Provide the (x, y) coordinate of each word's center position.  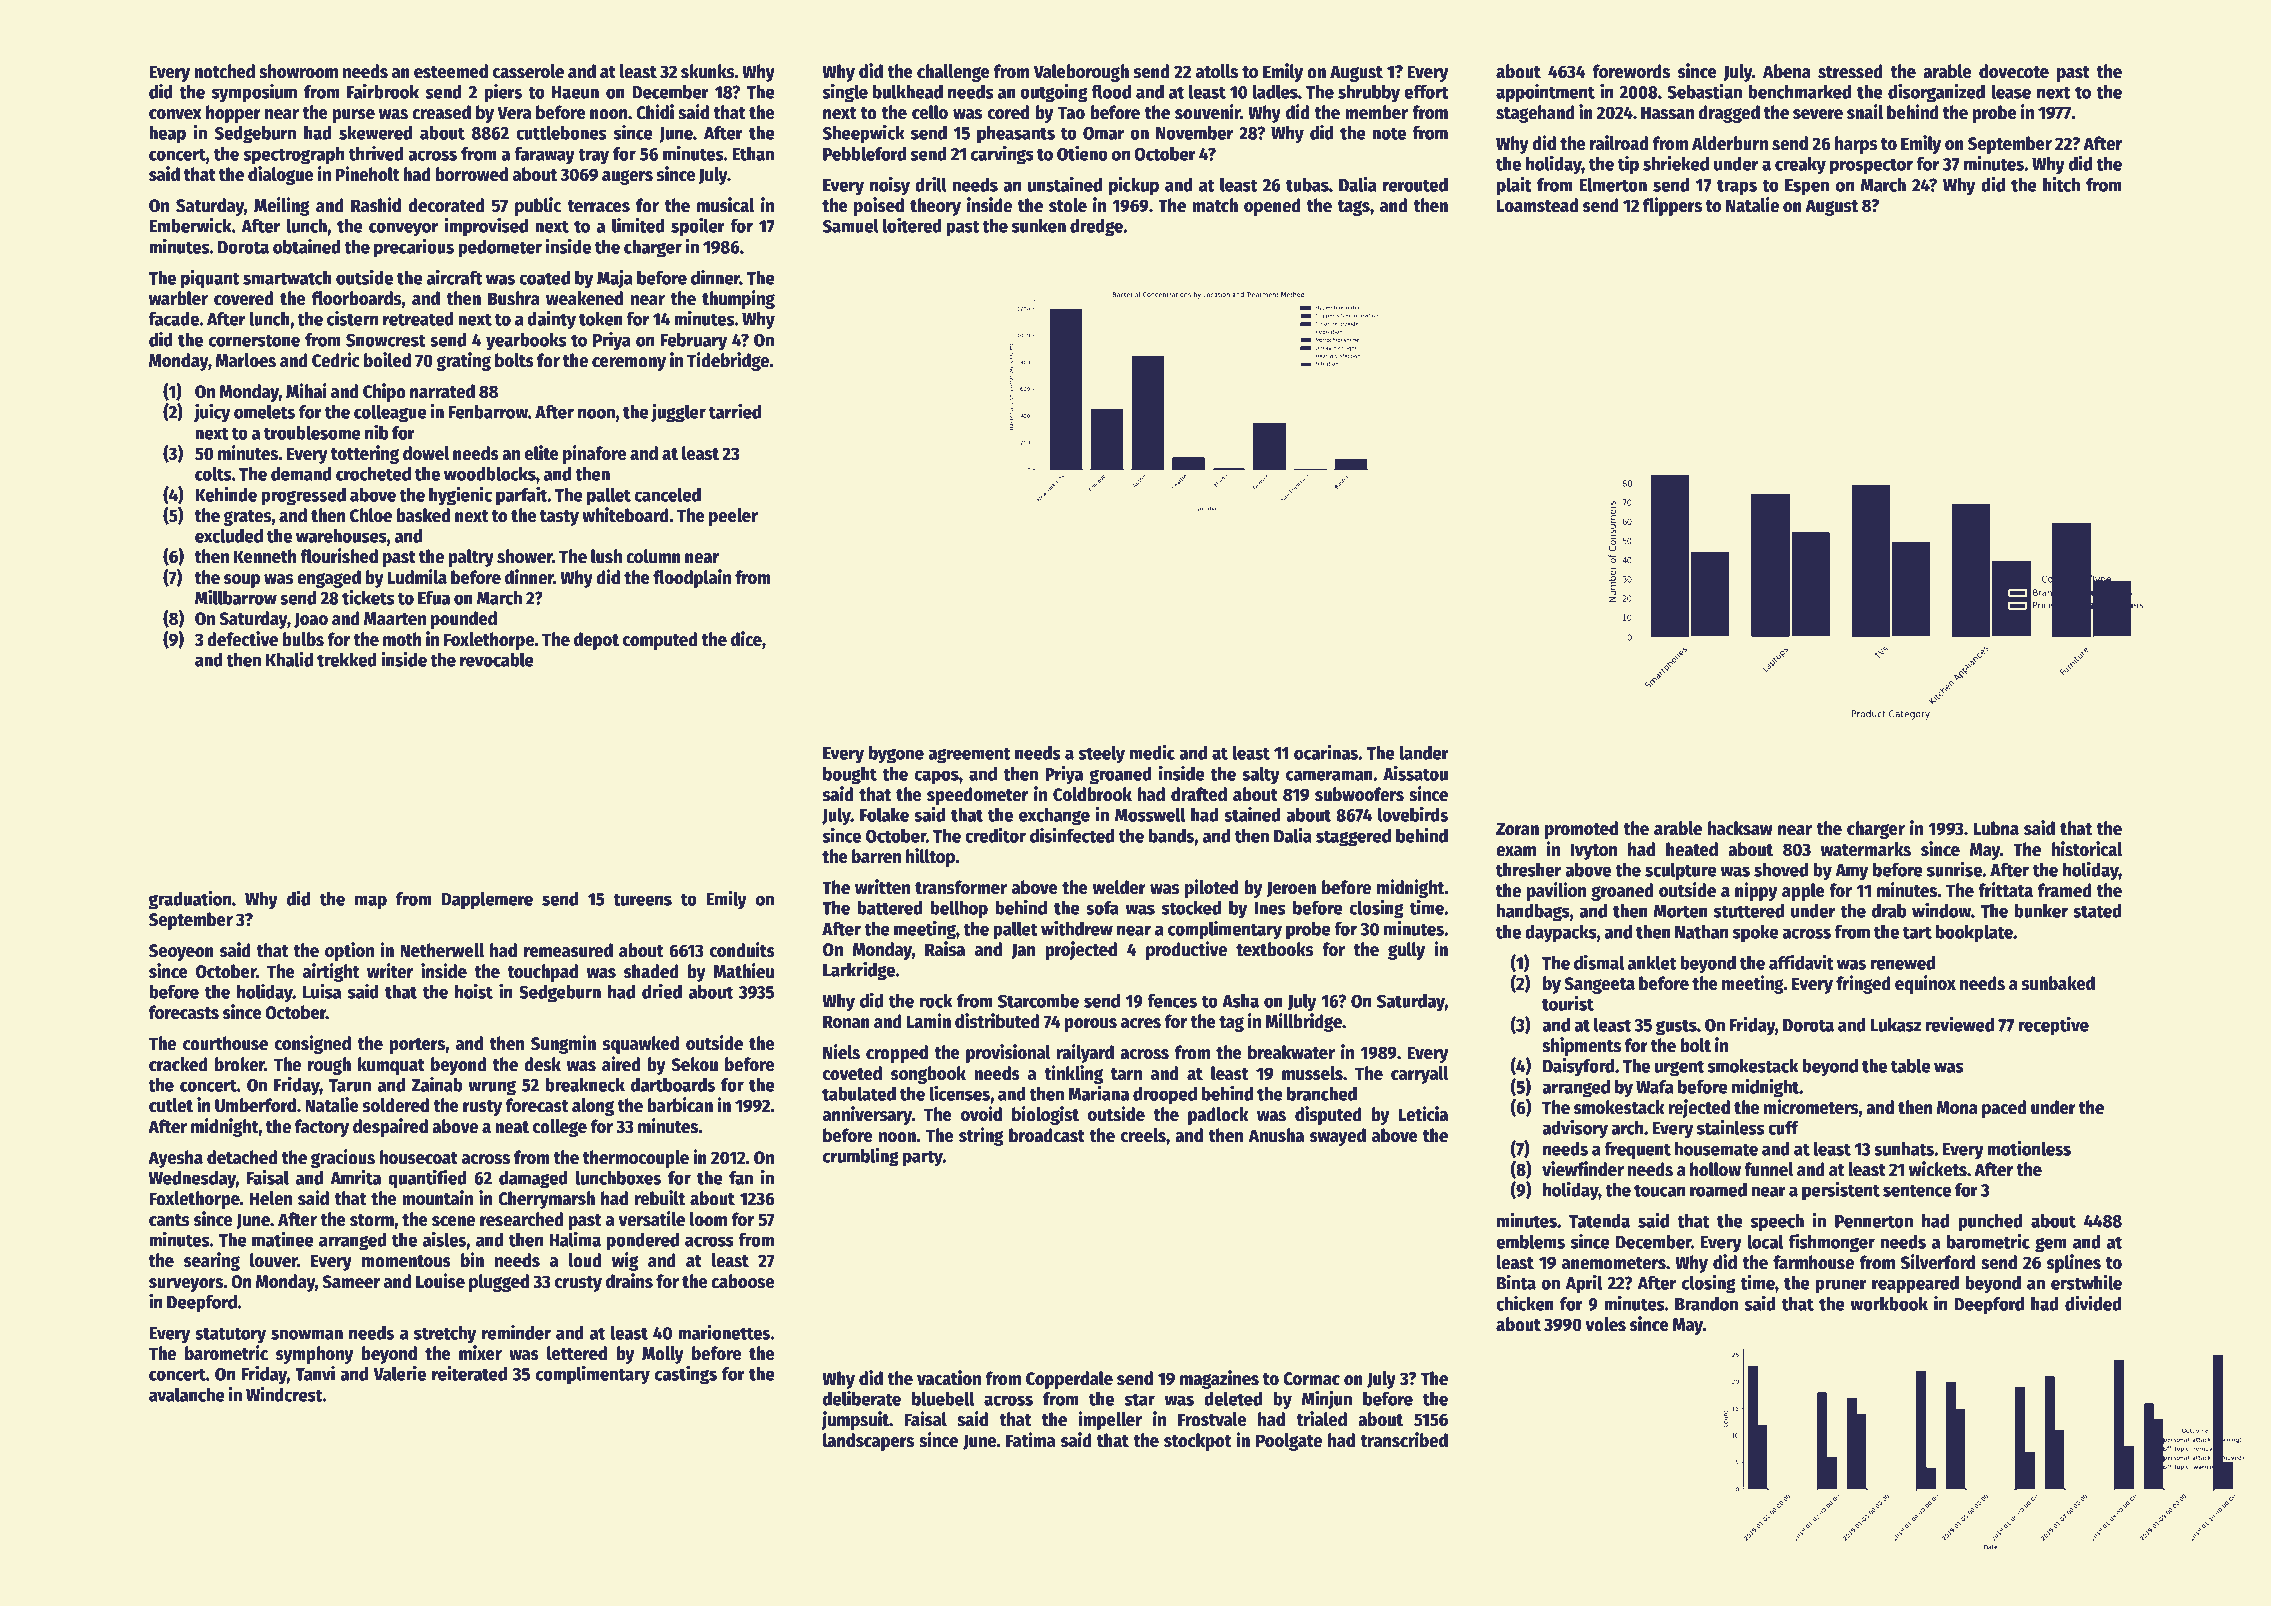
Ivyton (1594, 851)
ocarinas (1326, 752)
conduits (742, 950)
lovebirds (1413, 814)
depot (596, 641)
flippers (1672, 206)
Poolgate (1289, 1442)
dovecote (2014, 71)
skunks (708, 71)
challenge (953, 73)
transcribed (1404, 1440)
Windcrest (284, 1394)
